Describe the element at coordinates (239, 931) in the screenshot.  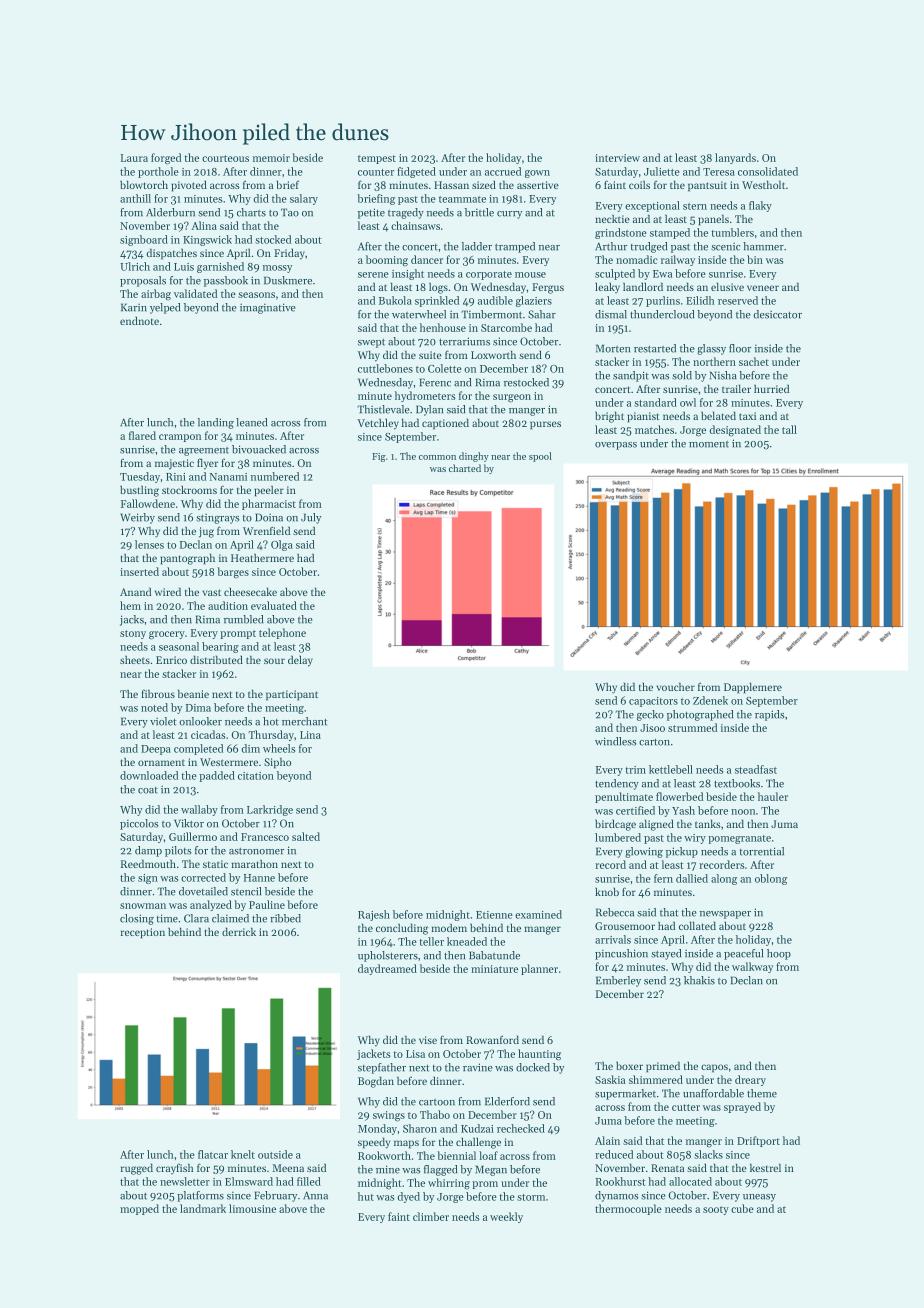
I see `derrick` at that location.
